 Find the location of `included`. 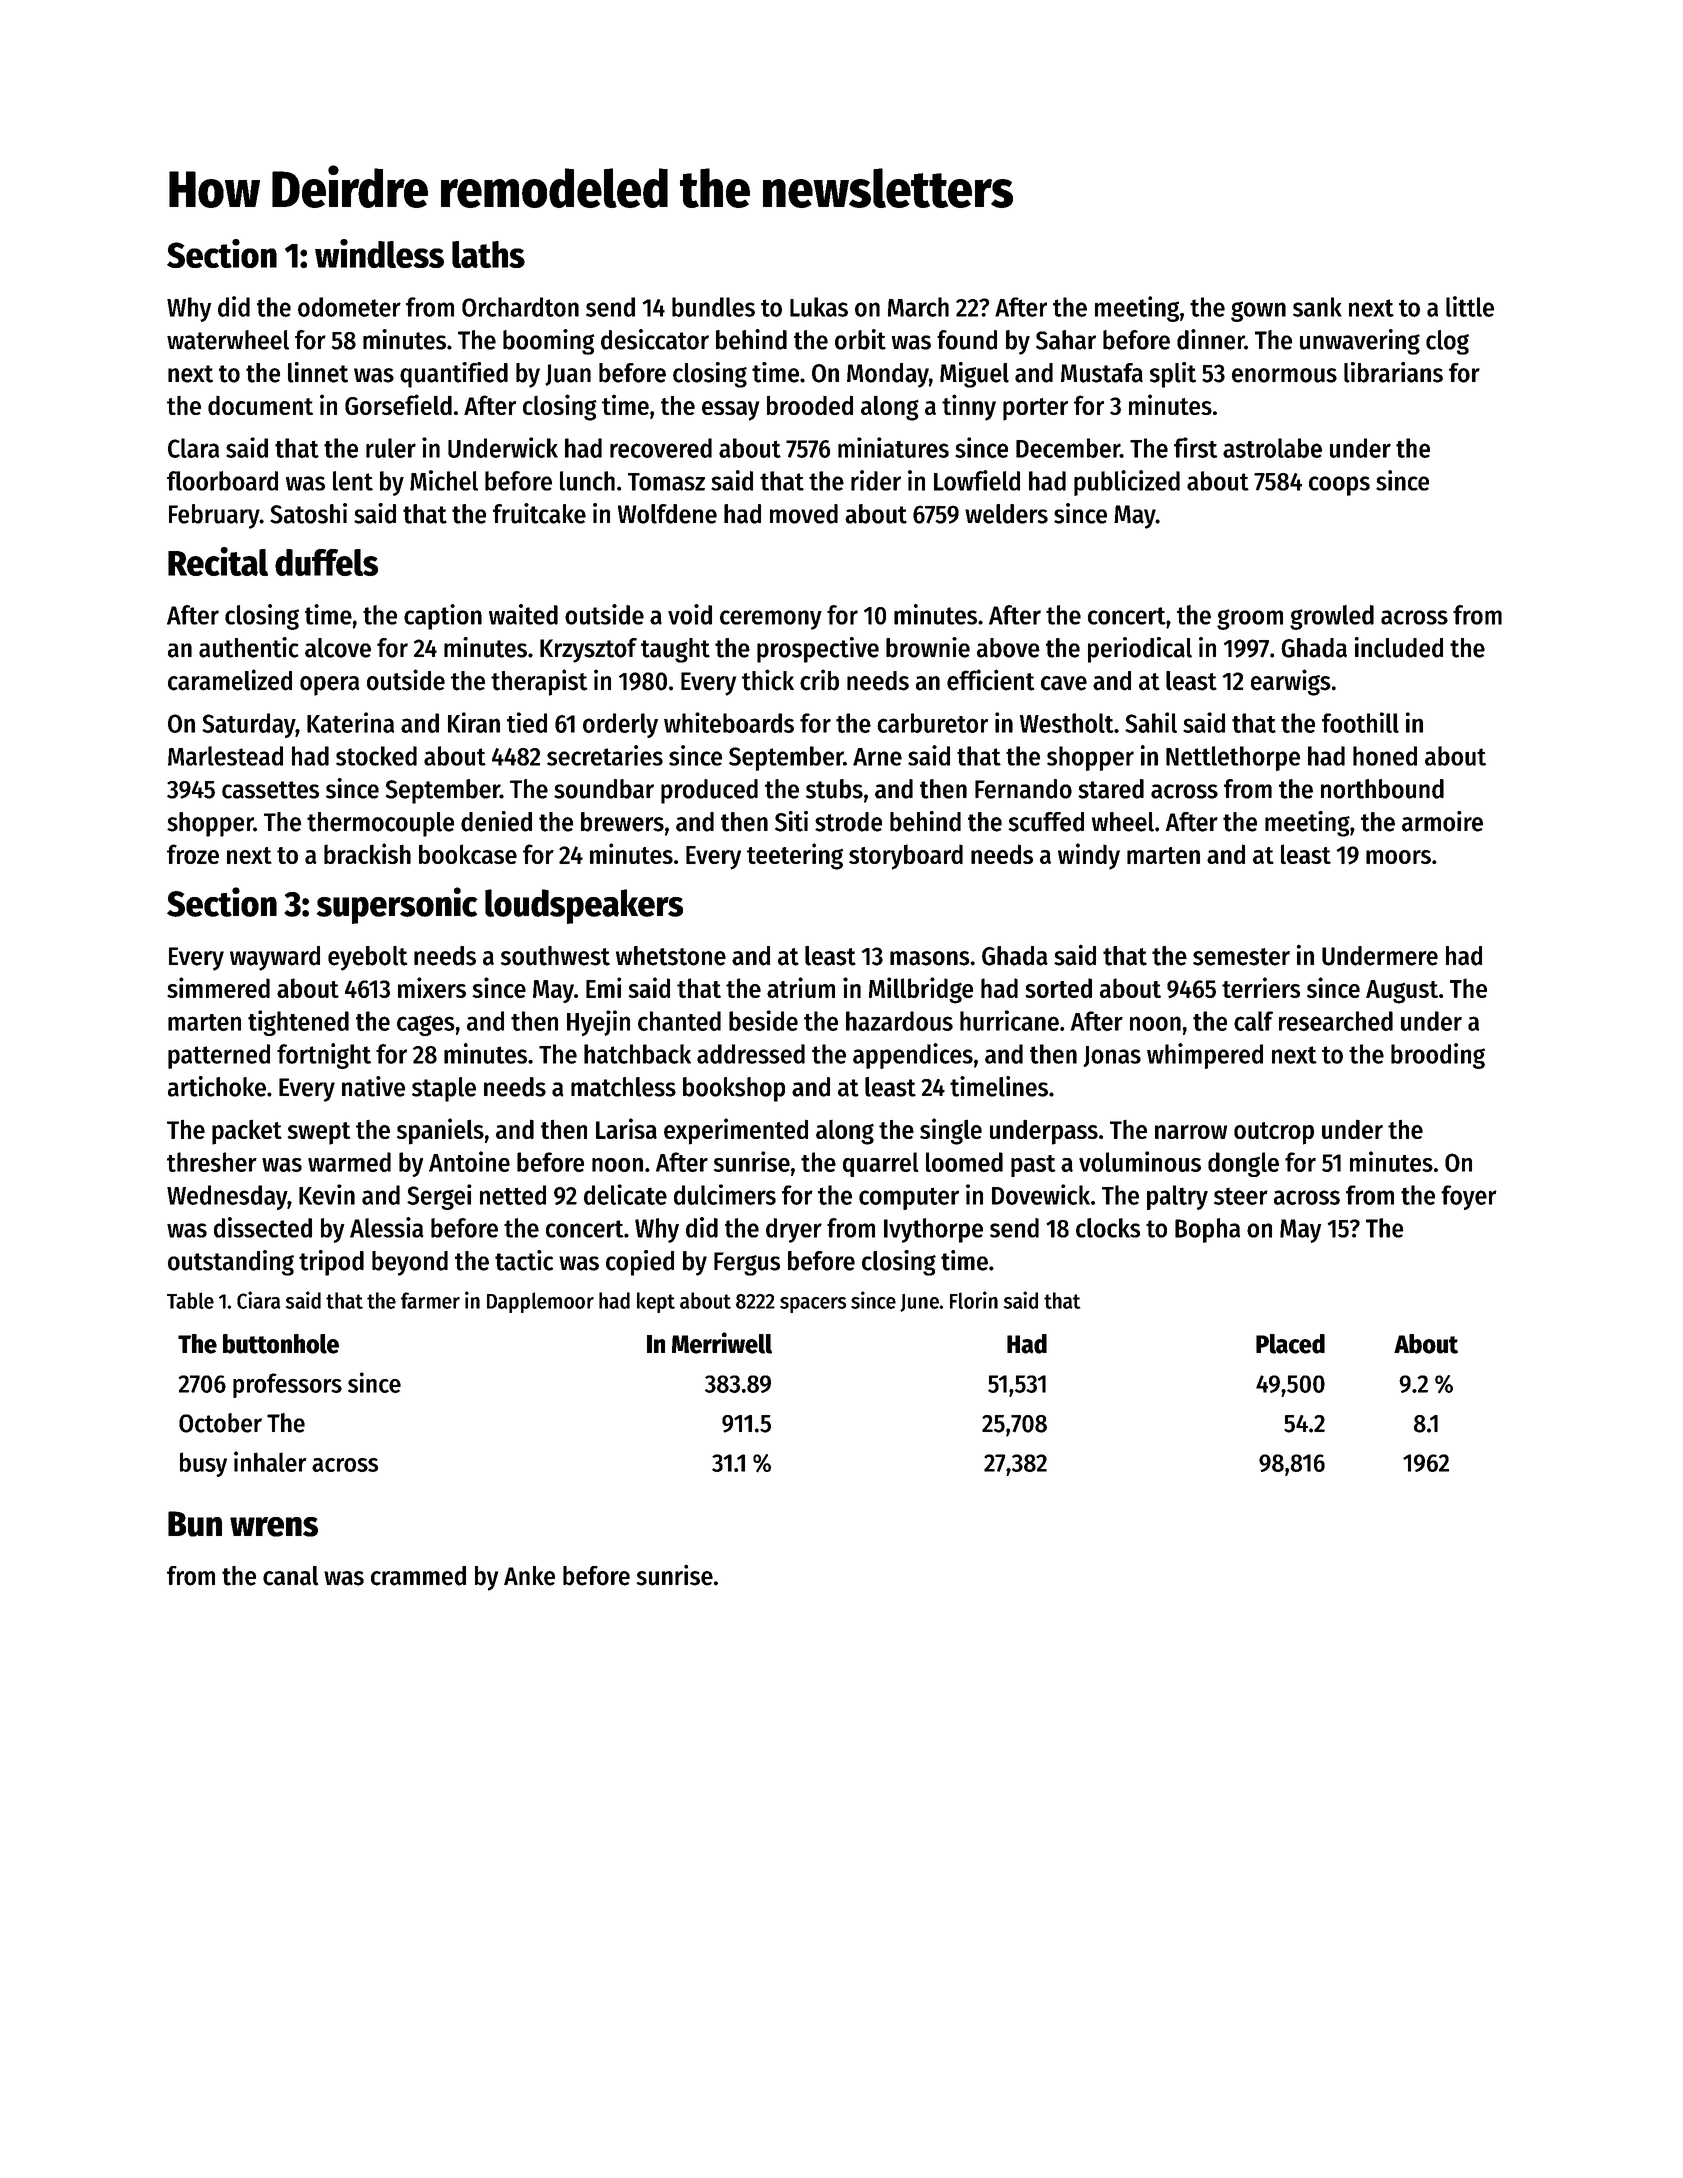

included is located at coordinates (1399, 647).
